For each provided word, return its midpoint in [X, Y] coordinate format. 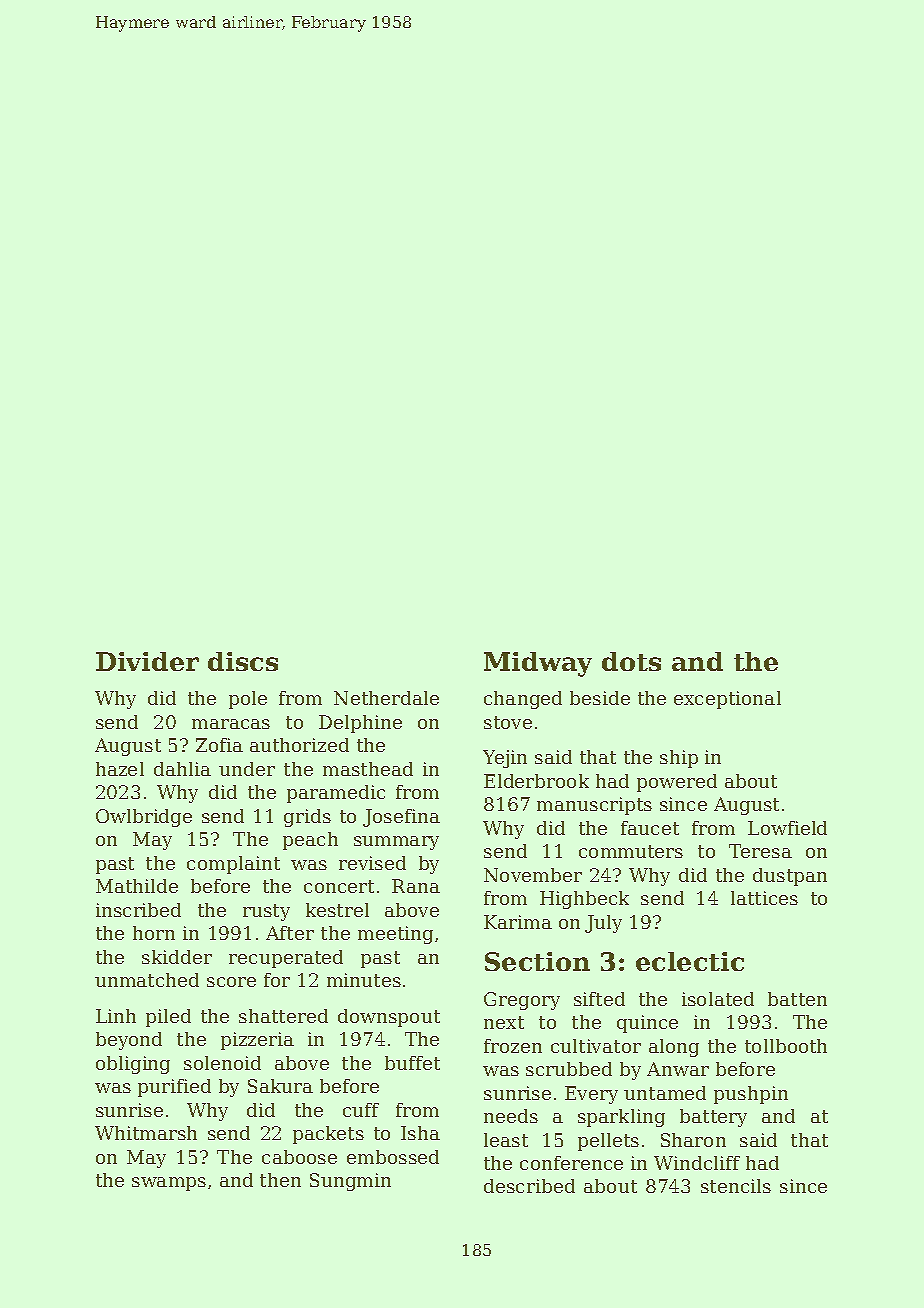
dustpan [790, 877]
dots [631, 661]
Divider [147, 661]
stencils [736, 1186]
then [280, 1180]
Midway [538, 664]
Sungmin [350, 1182]
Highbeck [584, 900]
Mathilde [137, 886]
